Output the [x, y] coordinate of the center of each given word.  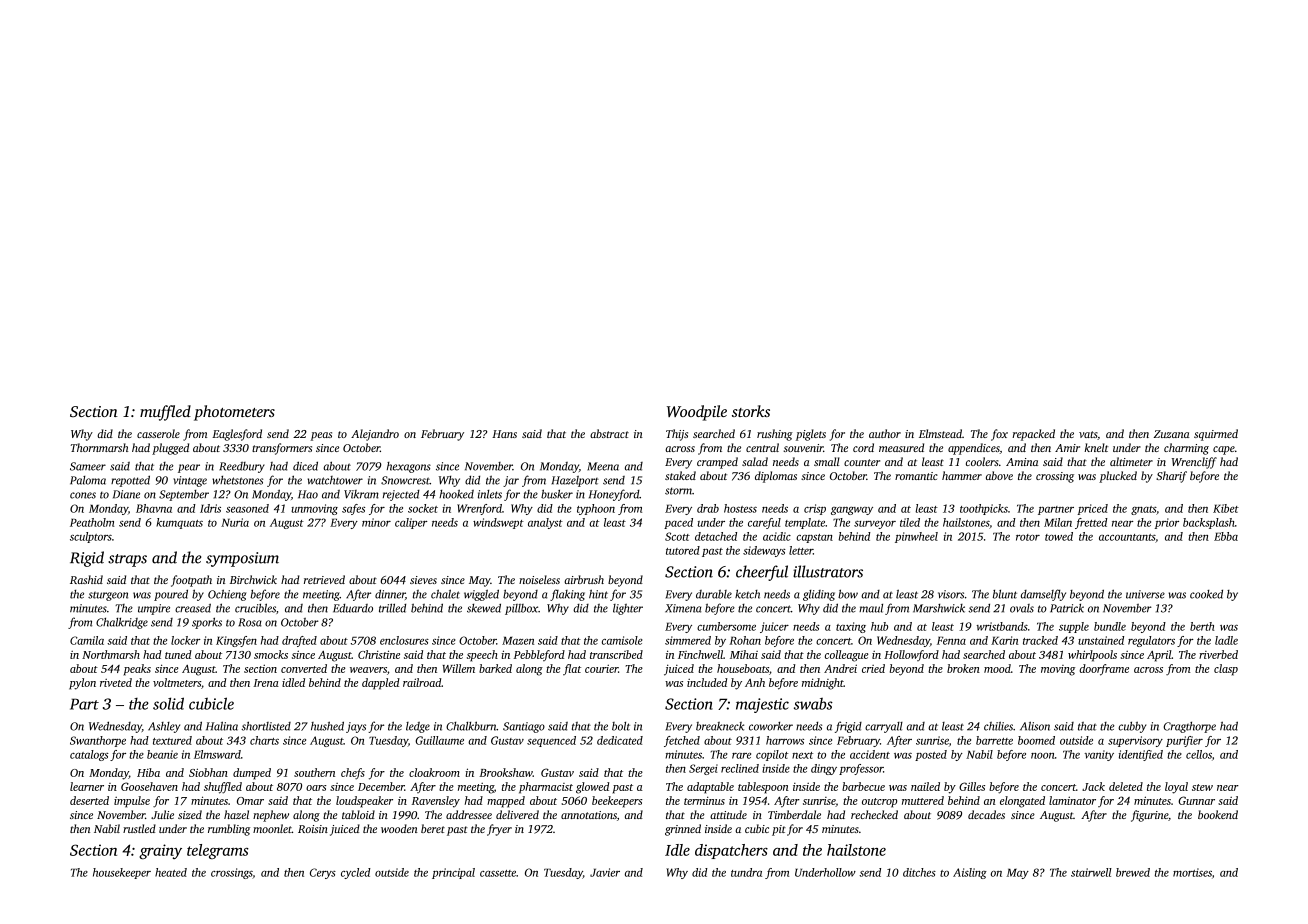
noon [1043, 756]
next [802, 755]
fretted [1091, 523]
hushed [327, 726]
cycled [356, 873]
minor [376, 522]
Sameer [88, 466]
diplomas [776, 477]
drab [708, 508]
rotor [1028, 537]
